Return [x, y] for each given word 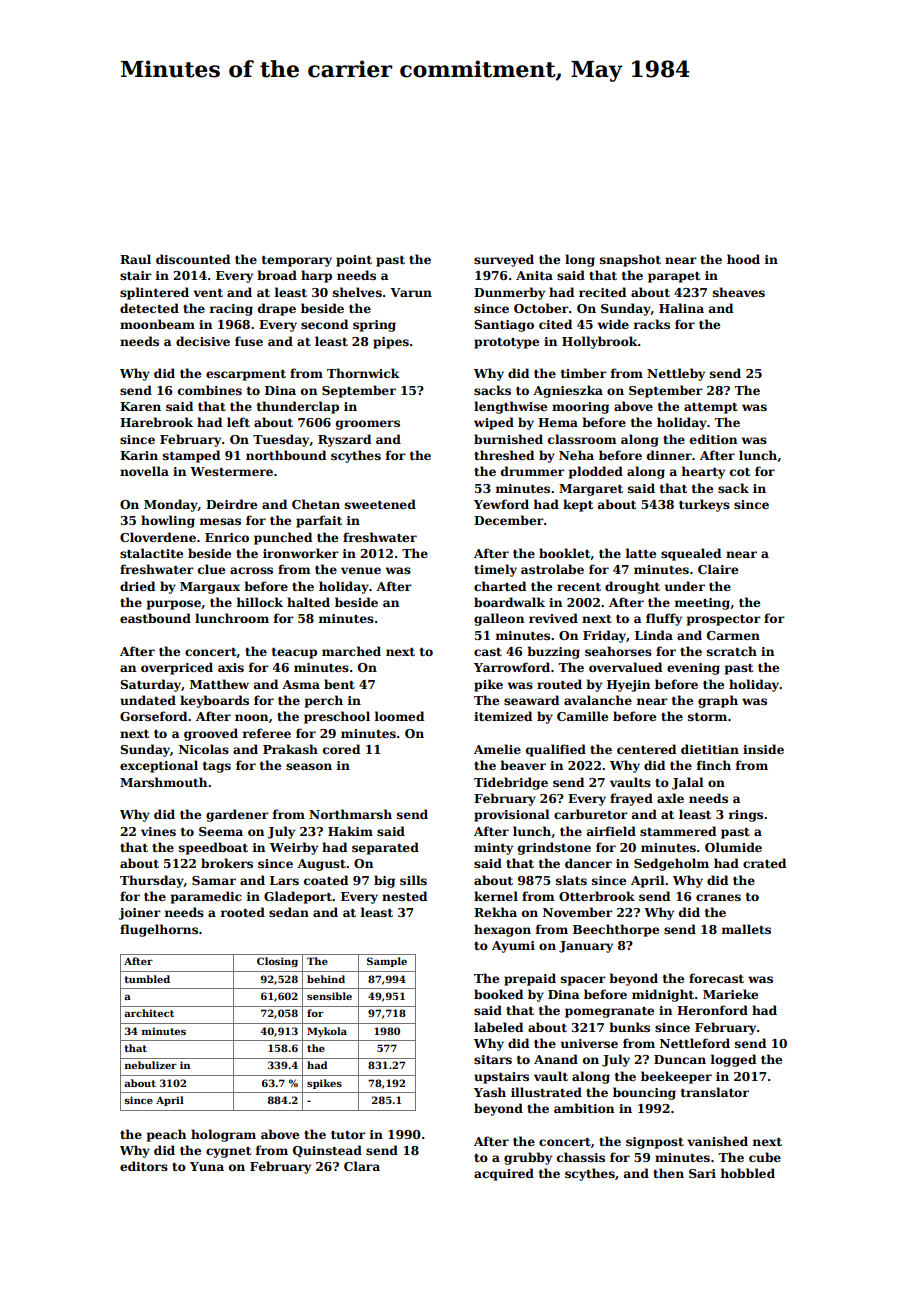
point [354, 261]
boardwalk [509, 602]
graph [718, 701]
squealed [691, 554]
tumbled [147, 979]
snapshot [630, 260]
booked [498, 994]
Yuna [207, 1166]
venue [361, 570]
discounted [193, 259]
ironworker [301, 553]
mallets [746, 929]
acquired [504, 1174]
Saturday [150, 685]
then [668, 1173]
